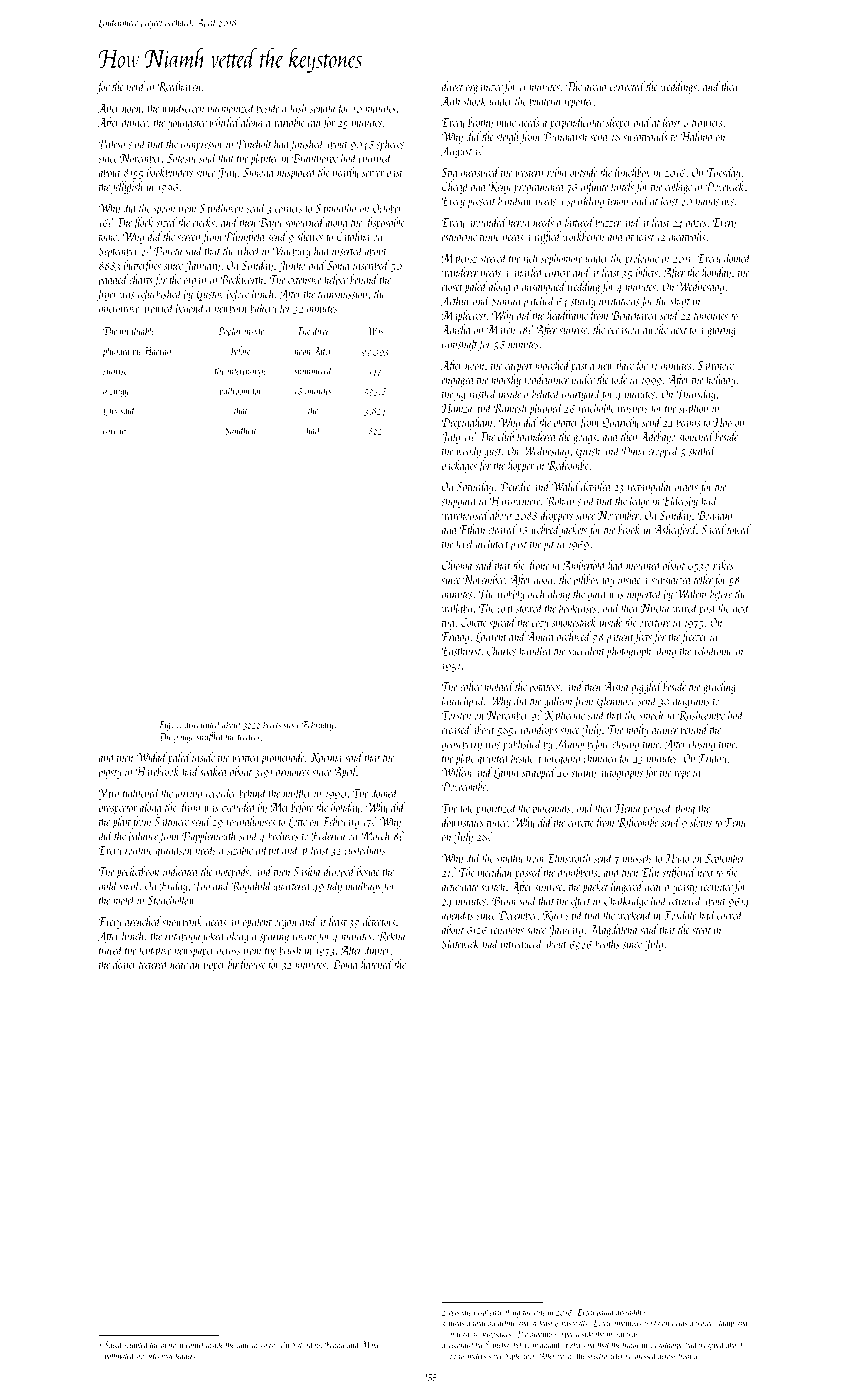  I want to click on sparing, so click(274, 937).
